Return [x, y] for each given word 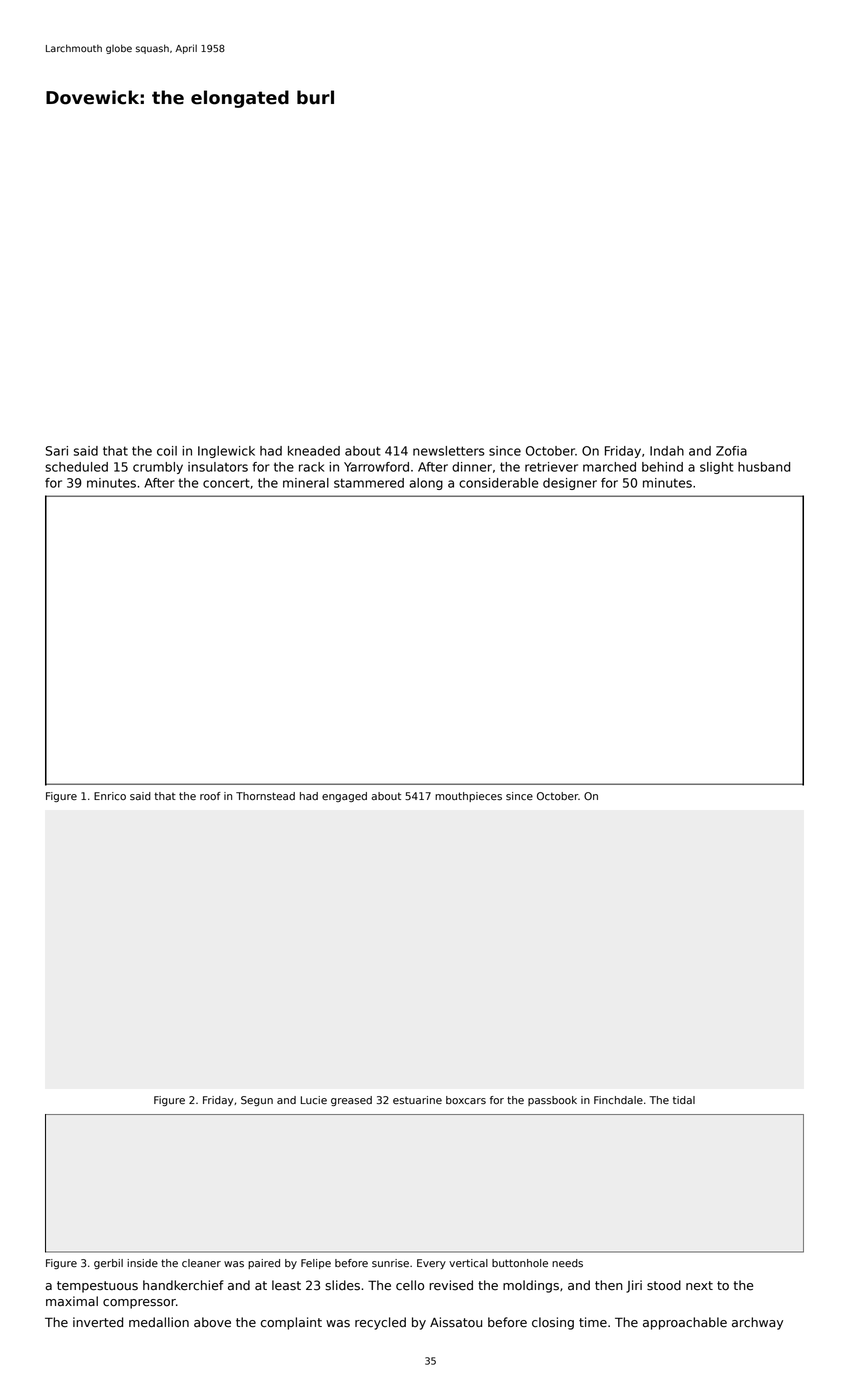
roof [210, 796]
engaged [344, 797]
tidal [684, 1100]
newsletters [449, 451]
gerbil [108, 1264]
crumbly [158, 468]
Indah [667, 451]
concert [226, 483]
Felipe [316, 1264]
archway [757, 1323]
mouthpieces [468, 797]
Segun [257, 1101]
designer [570, 484]
